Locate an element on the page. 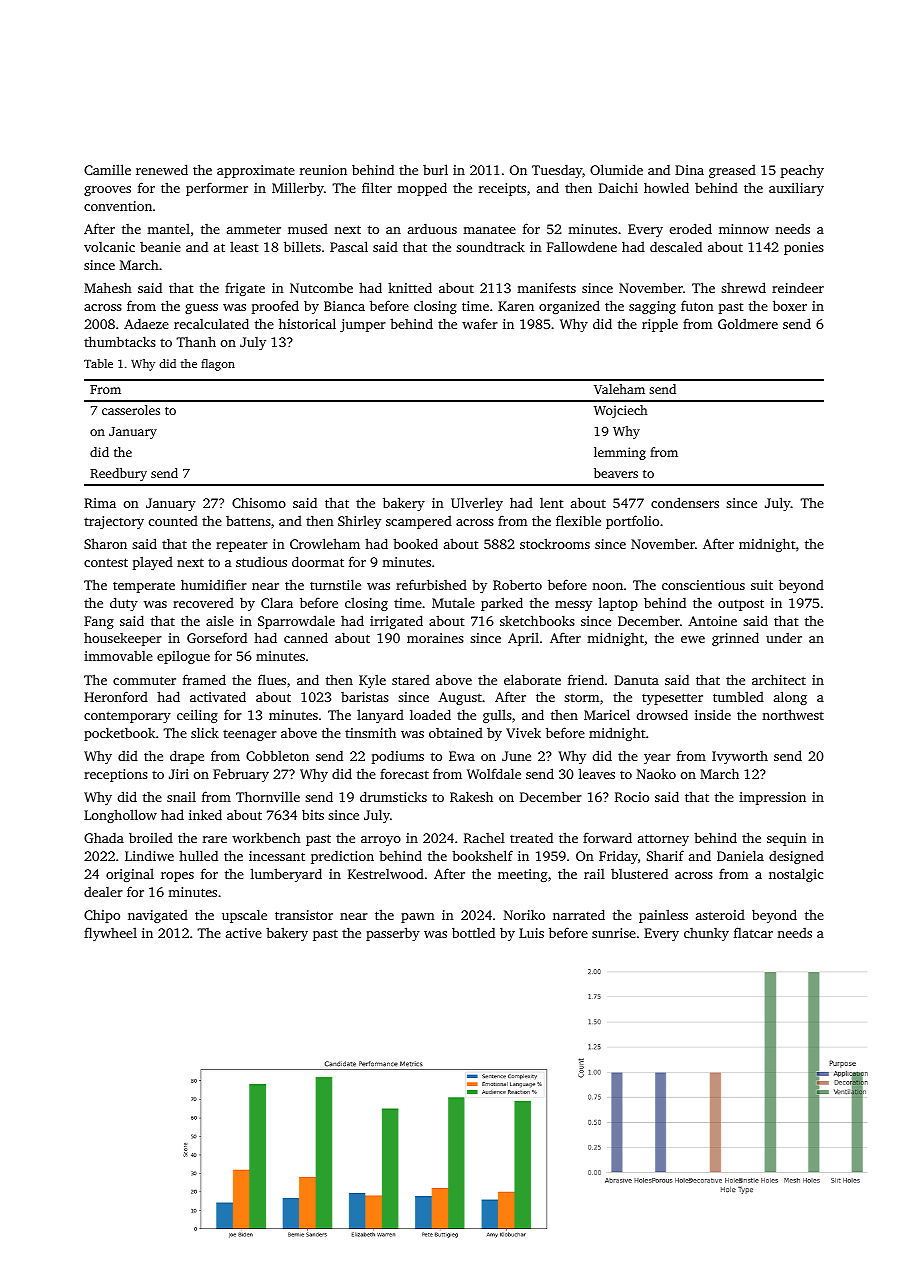 The height and width of the image is (1288, 908). Rachel is located at coordinates (484, 838).
